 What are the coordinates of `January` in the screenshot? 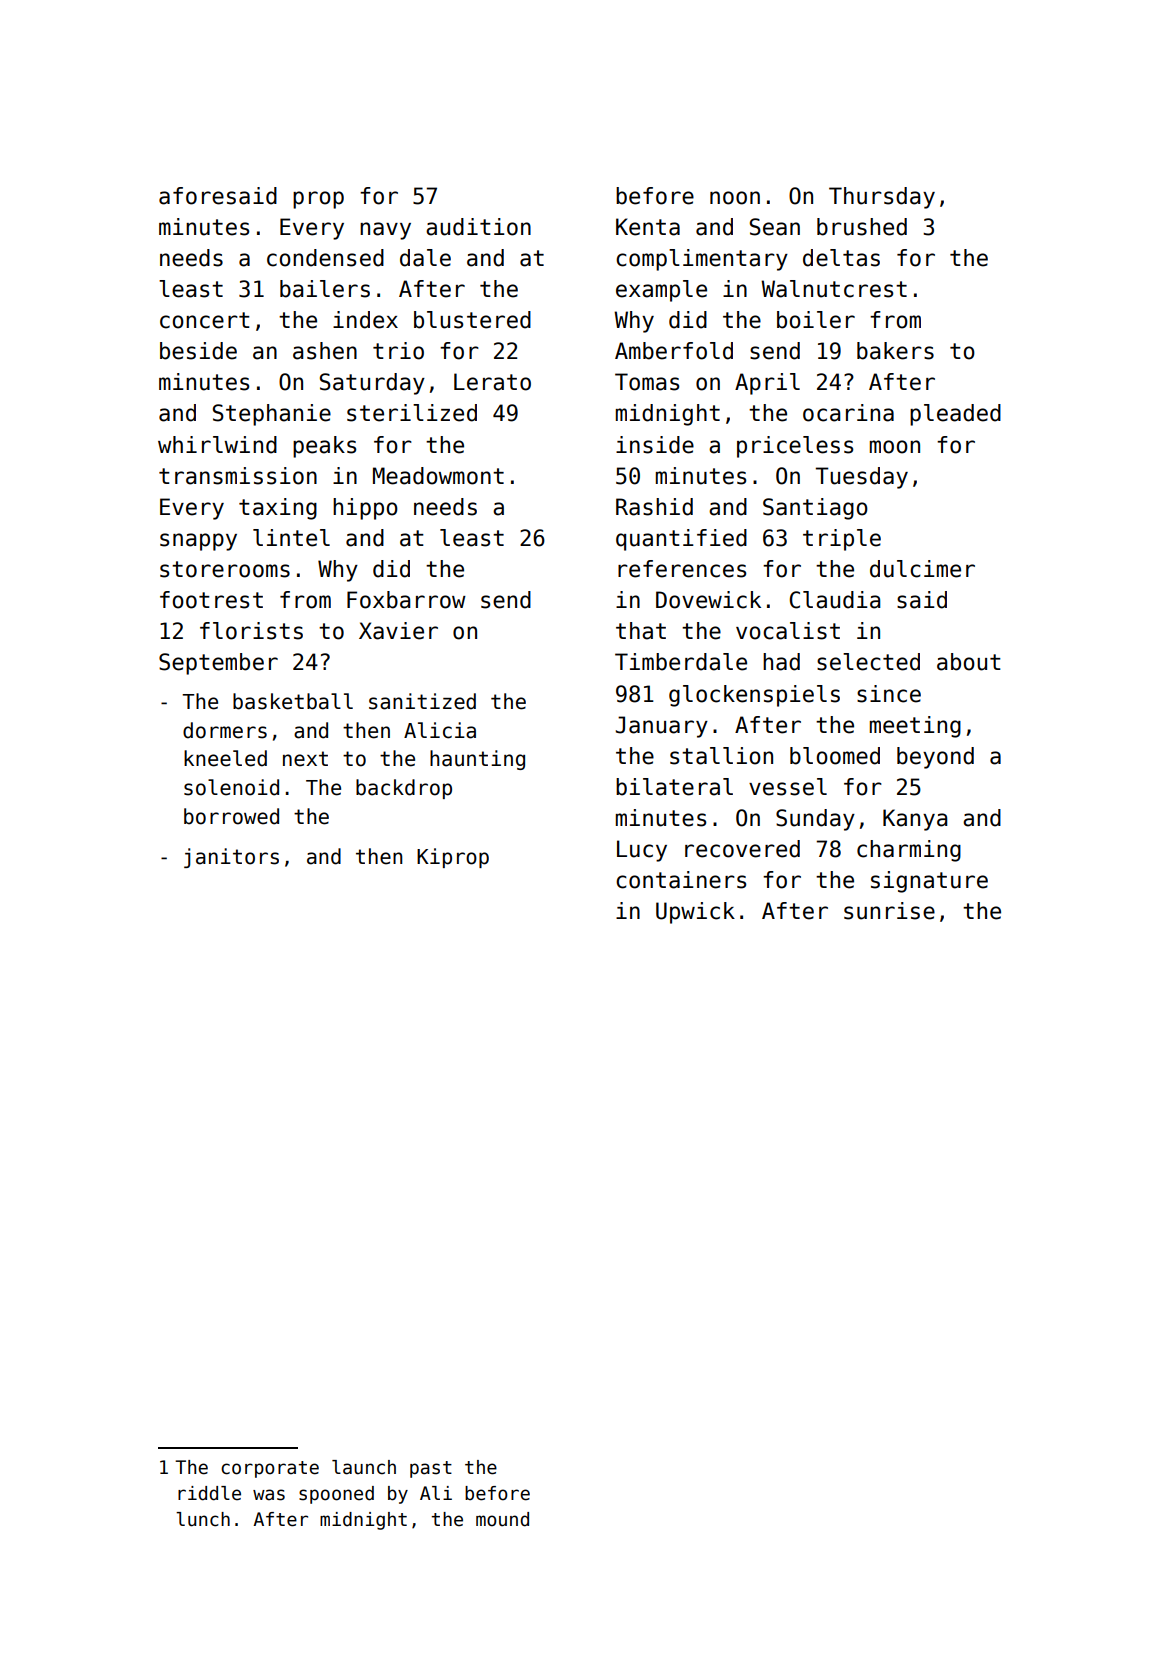 It's located at (662, 727).
